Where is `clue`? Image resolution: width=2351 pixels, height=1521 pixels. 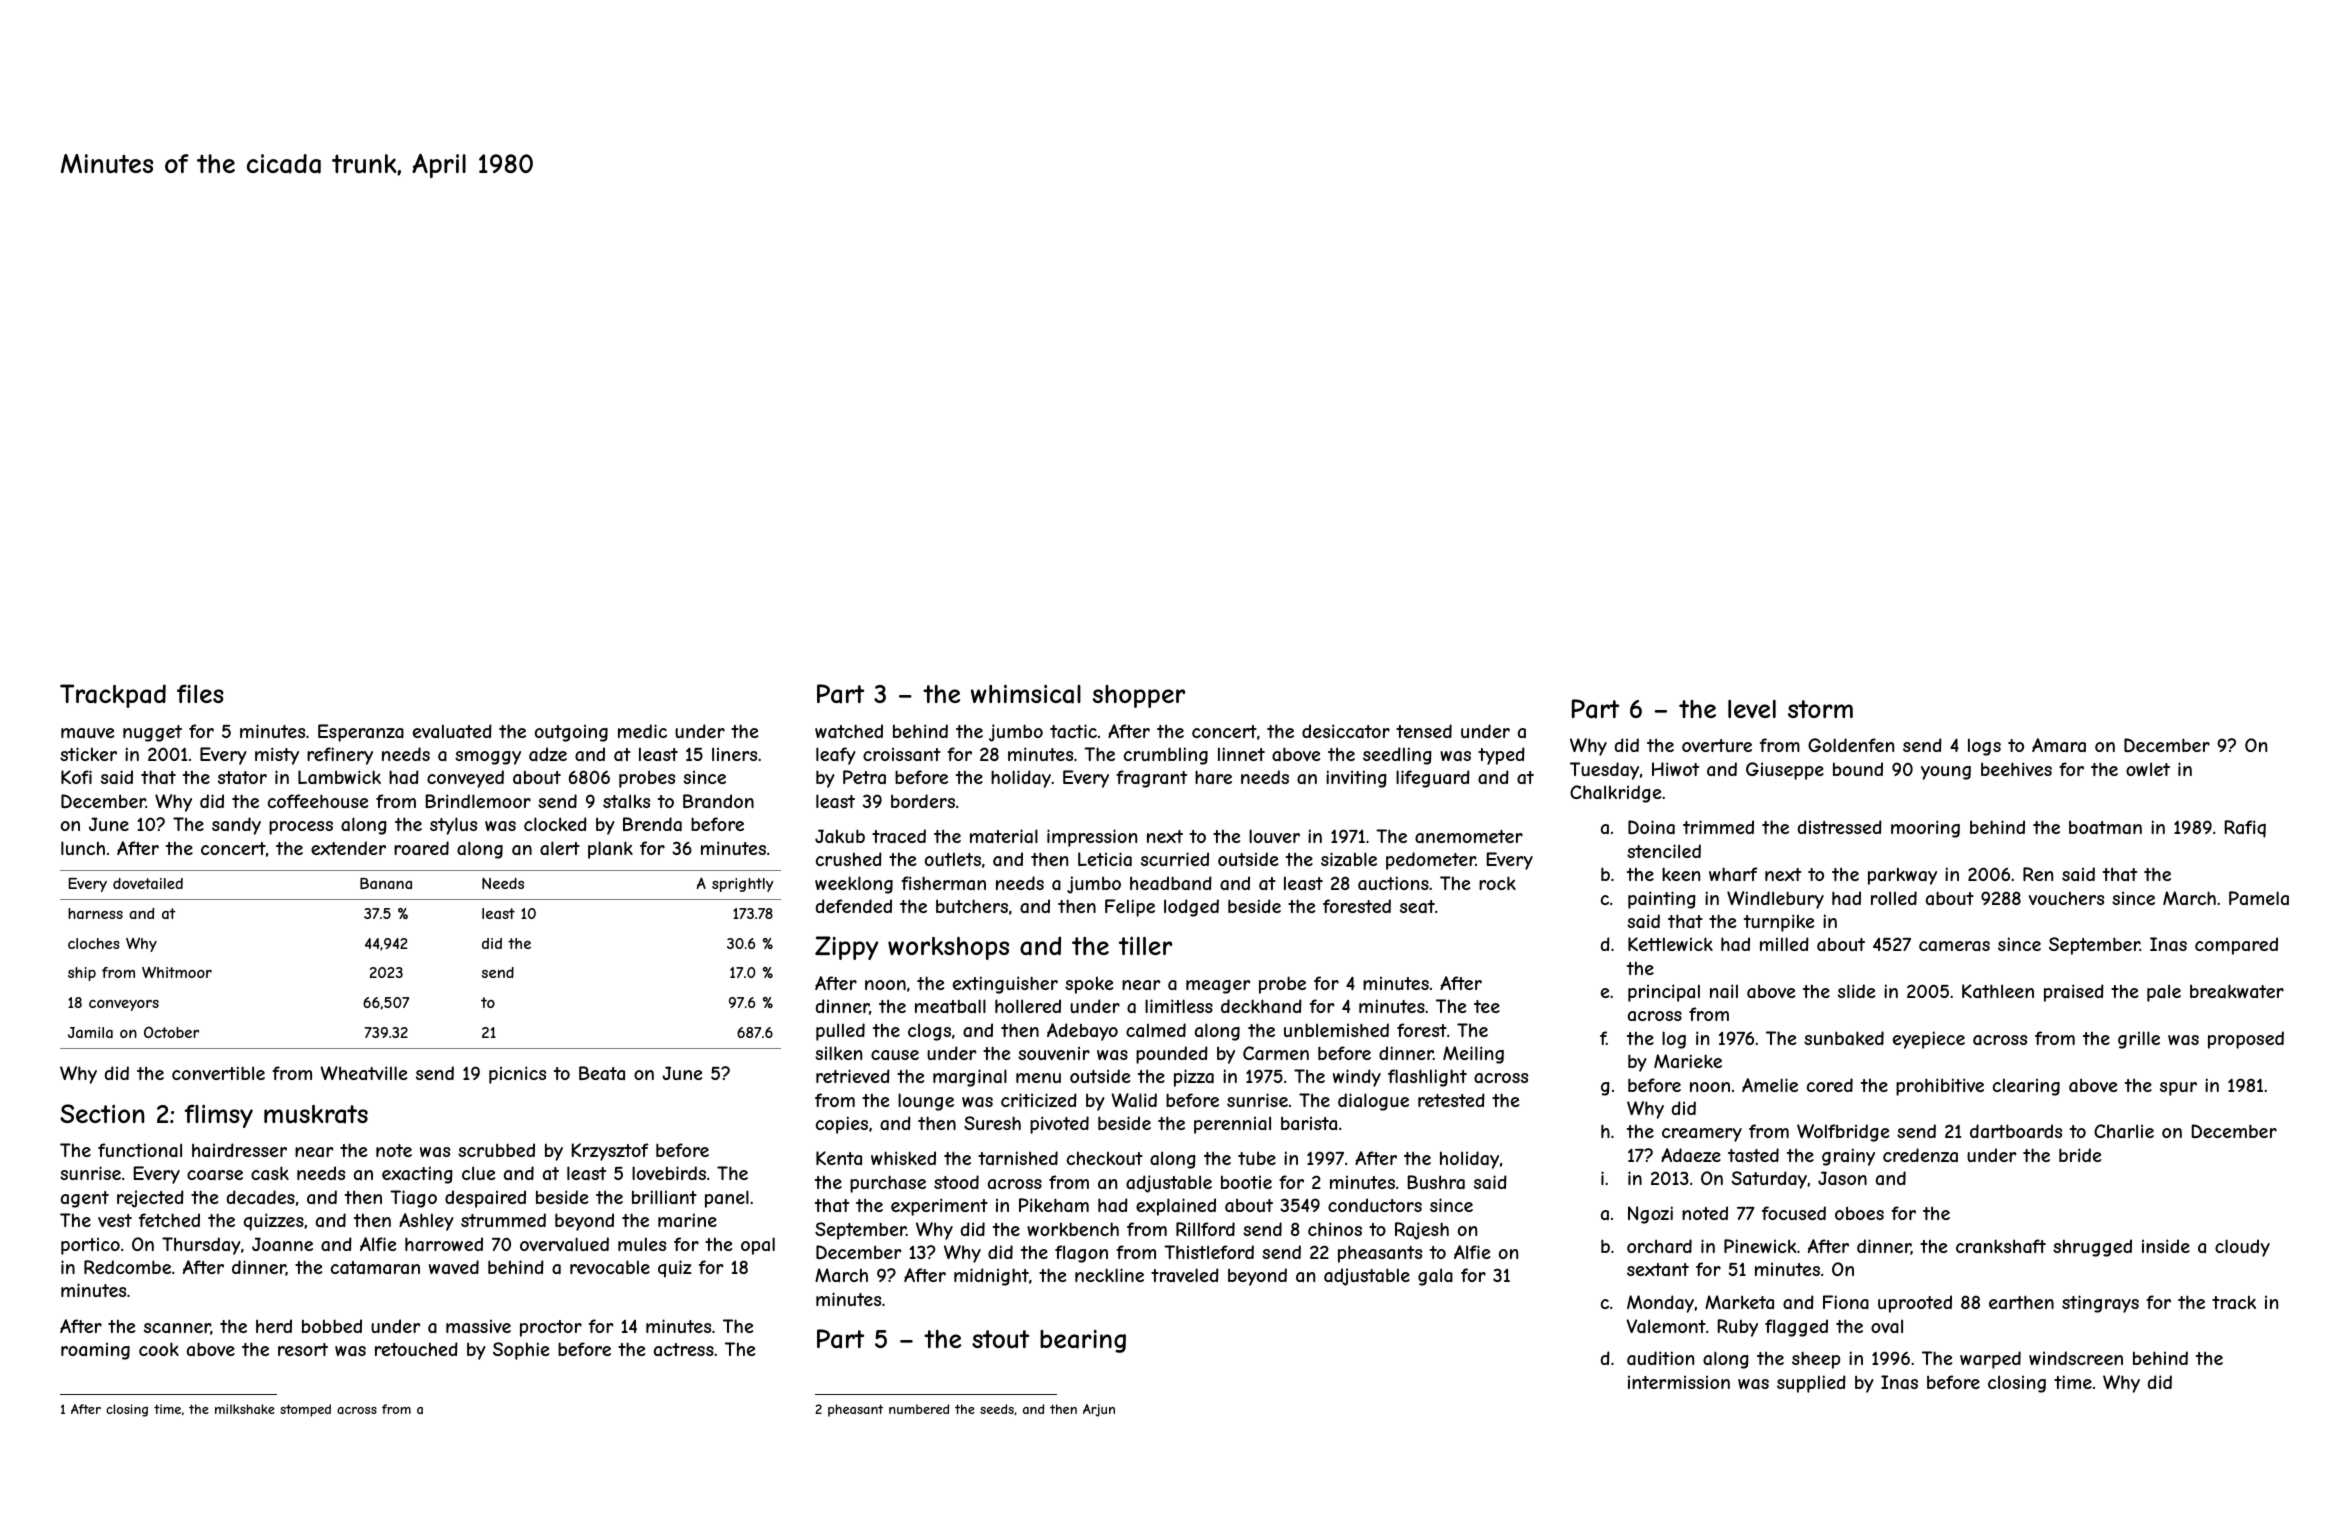
clue is located at coordinates (478, 1173).
